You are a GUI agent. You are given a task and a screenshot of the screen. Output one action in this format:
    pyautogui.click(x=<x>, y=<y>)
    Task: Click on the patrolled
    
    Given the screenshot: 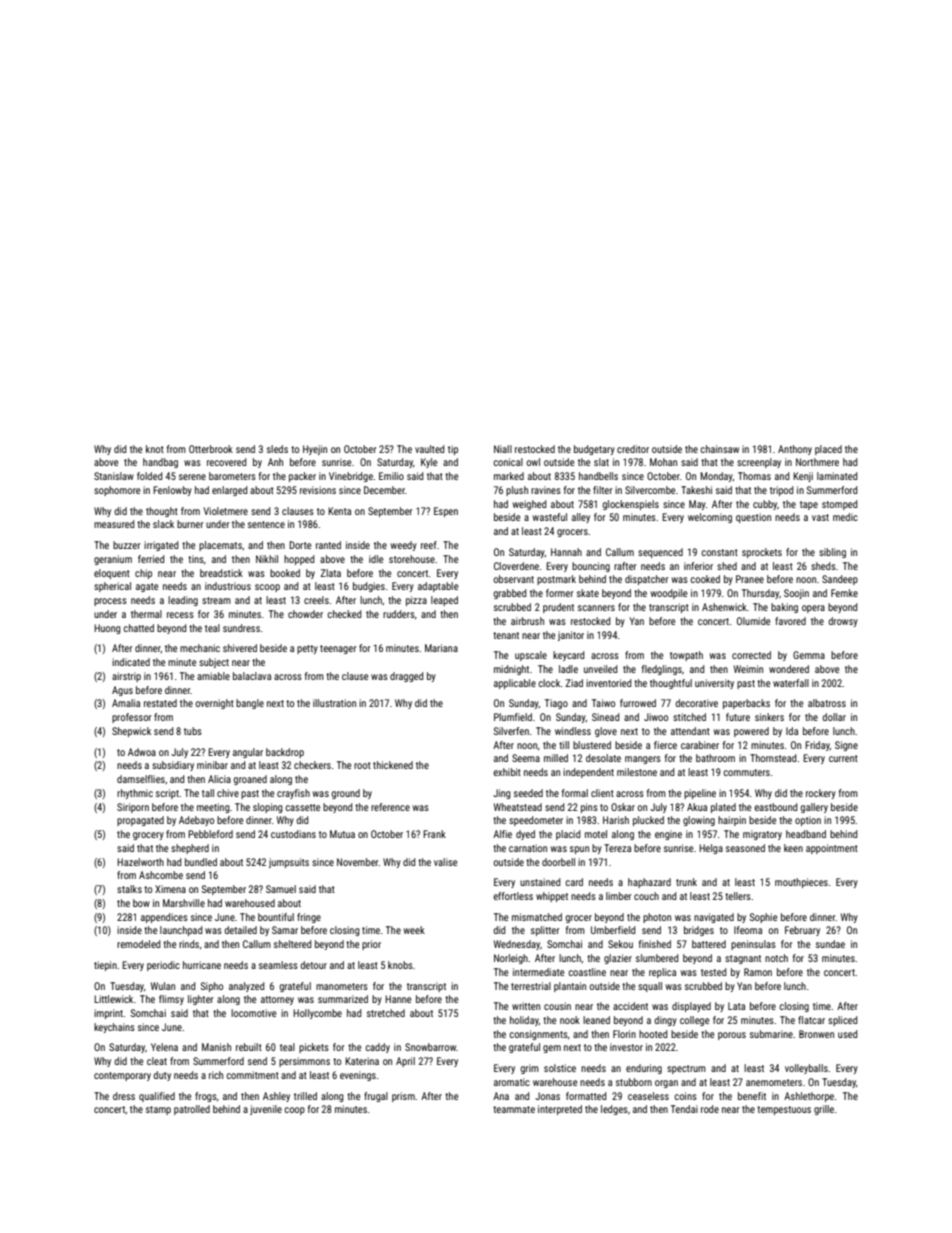 What is the action you would take?
    pyautogui.click(x=192, y=1110)
